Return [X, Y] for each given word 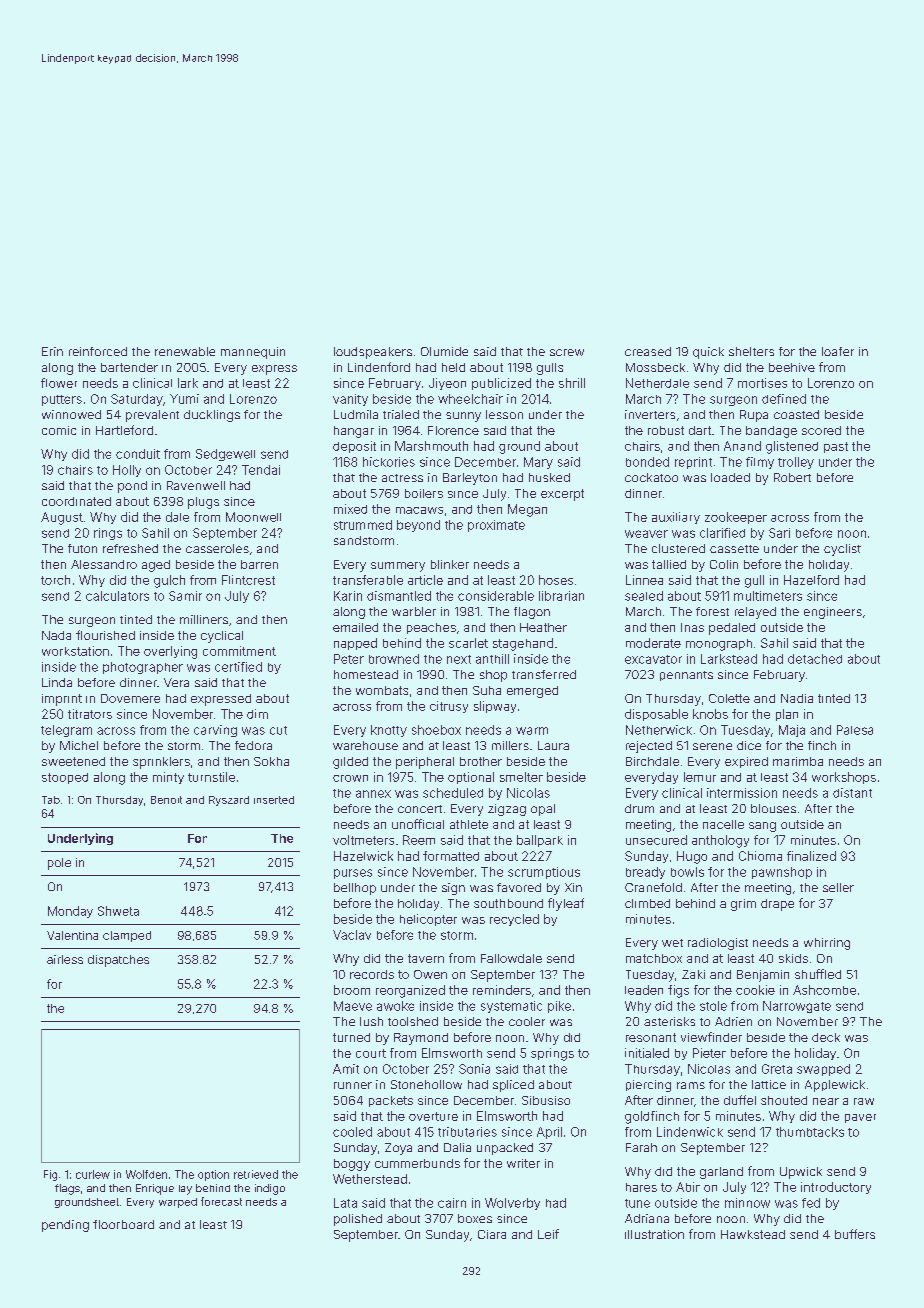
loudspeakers [373, 353]
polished [358, 1220]
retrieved [256, 1174]
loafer [838, 351]
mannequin [253, 353]
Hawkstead [753, 1234]
